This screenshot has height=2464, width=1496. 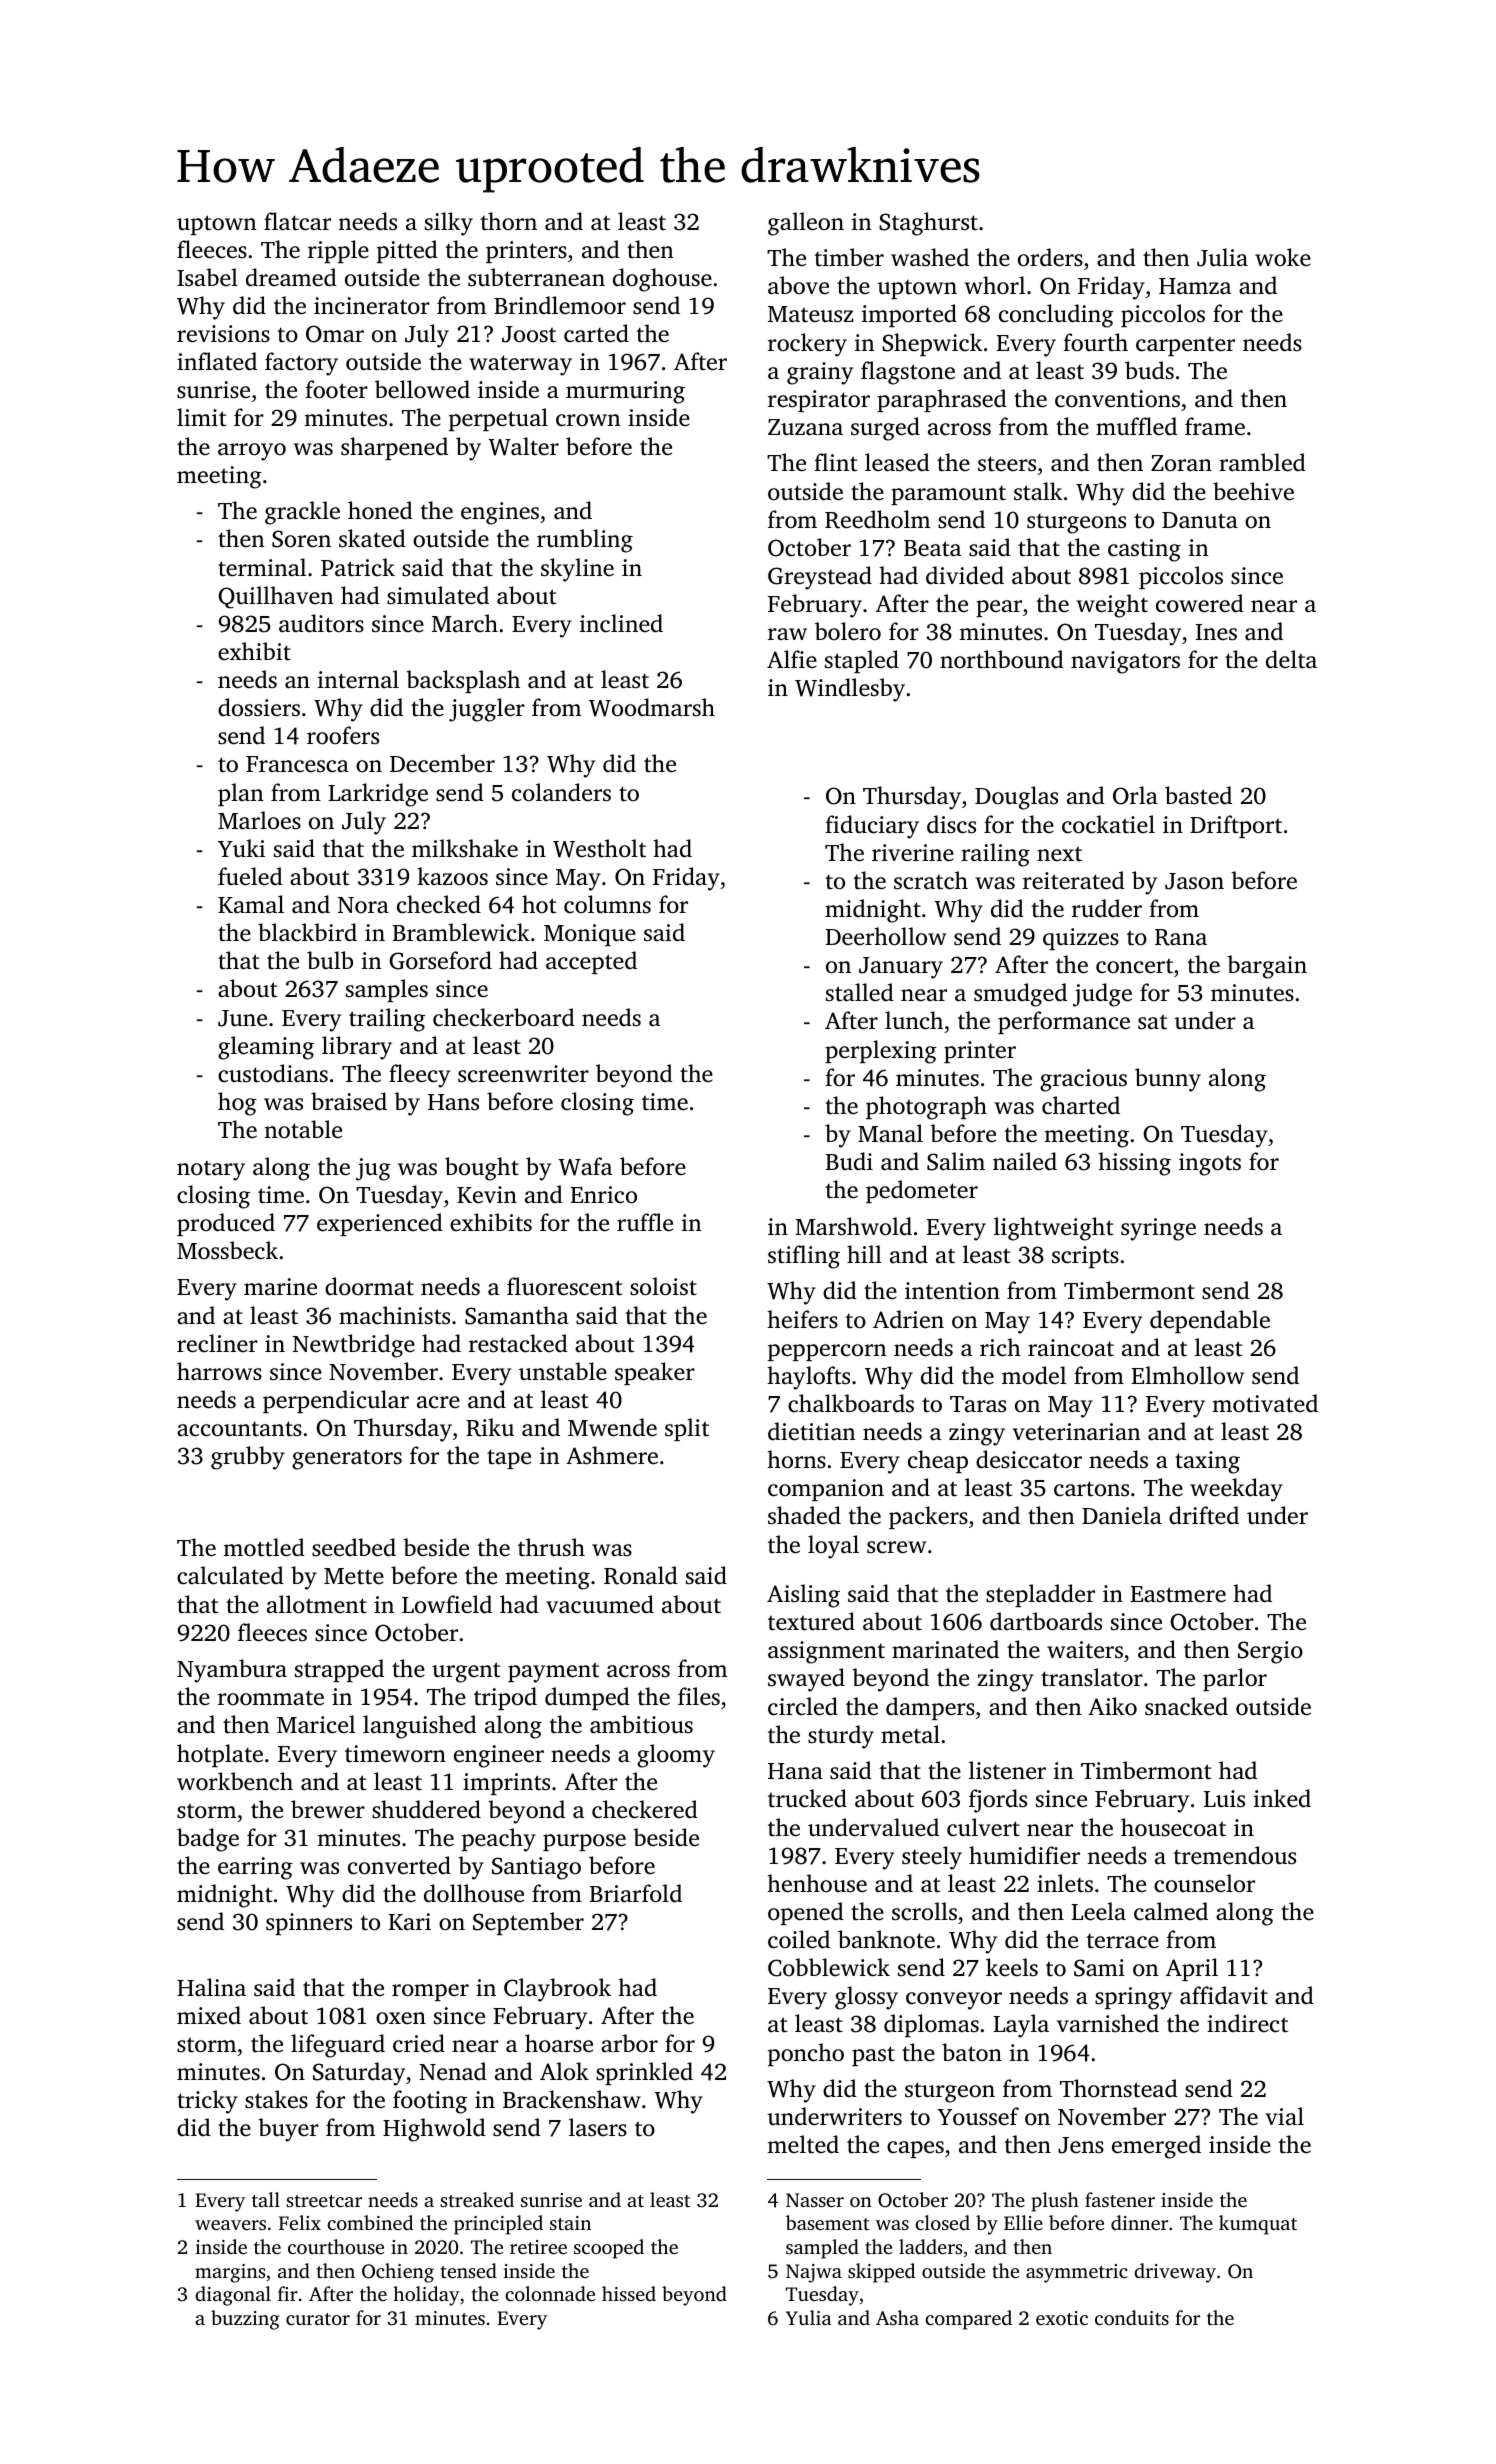 I want to click on sharpened, so click(x=394, y=448).
